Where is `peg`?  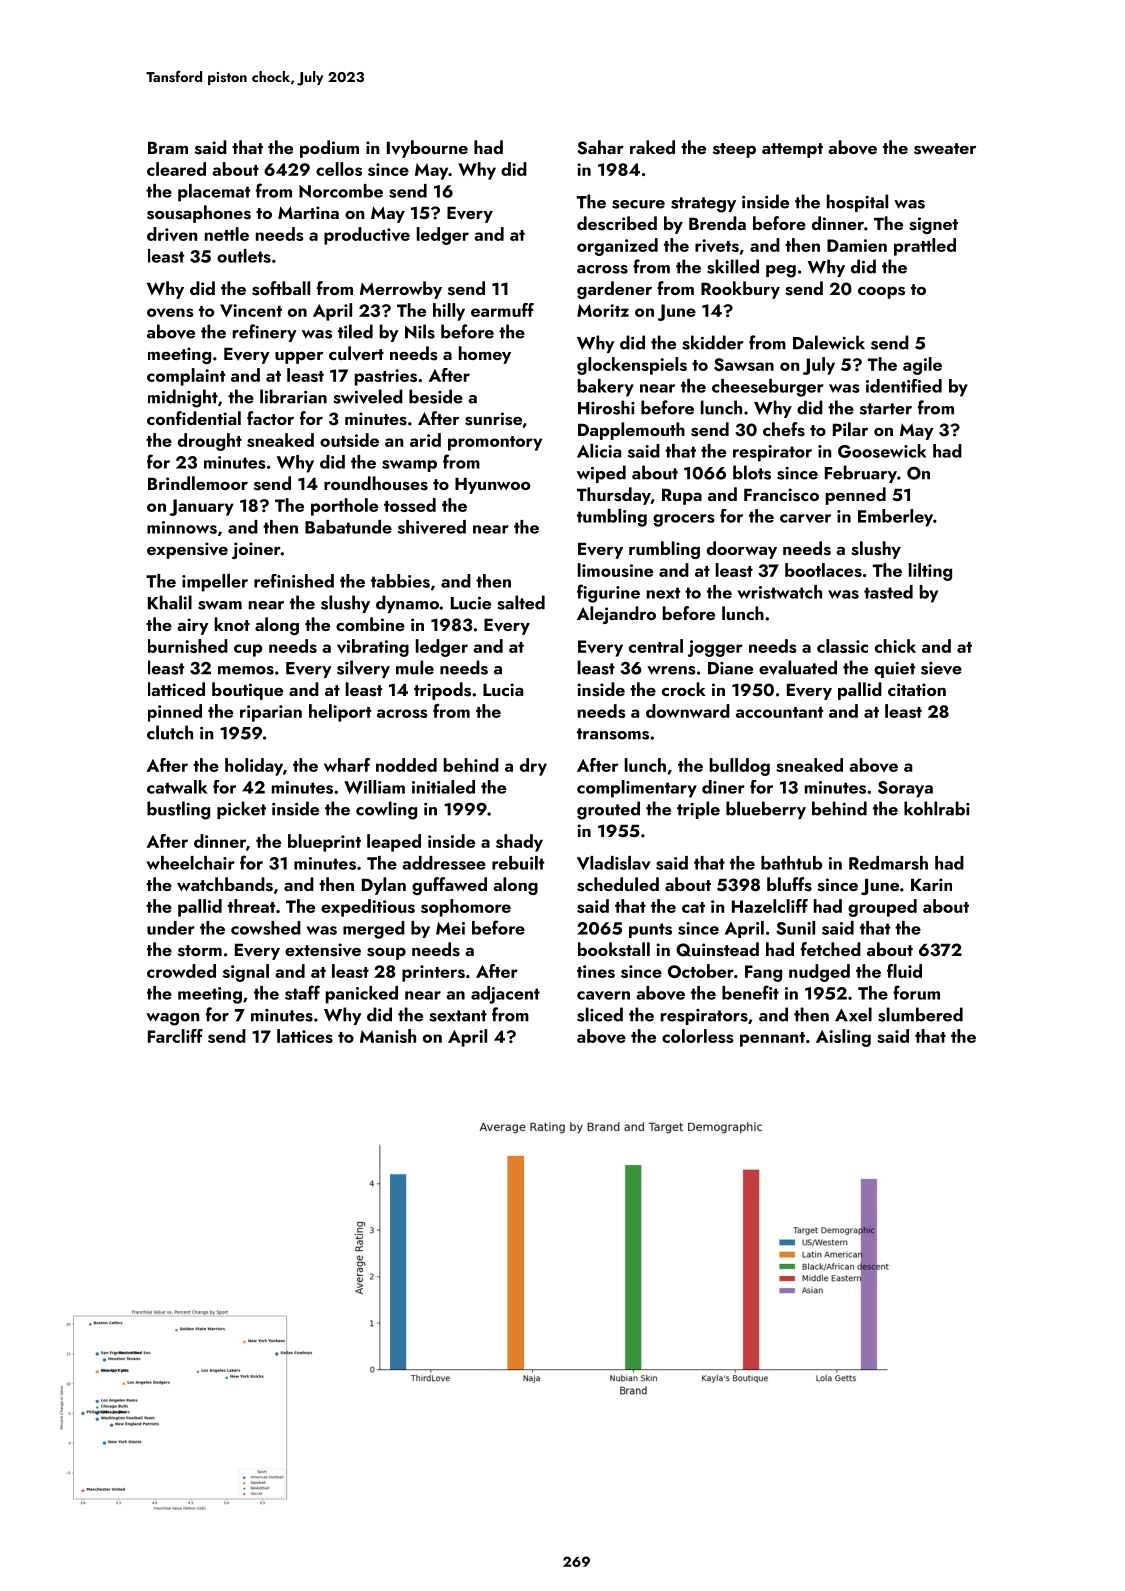
peg is located at coordinates (781, 271).
